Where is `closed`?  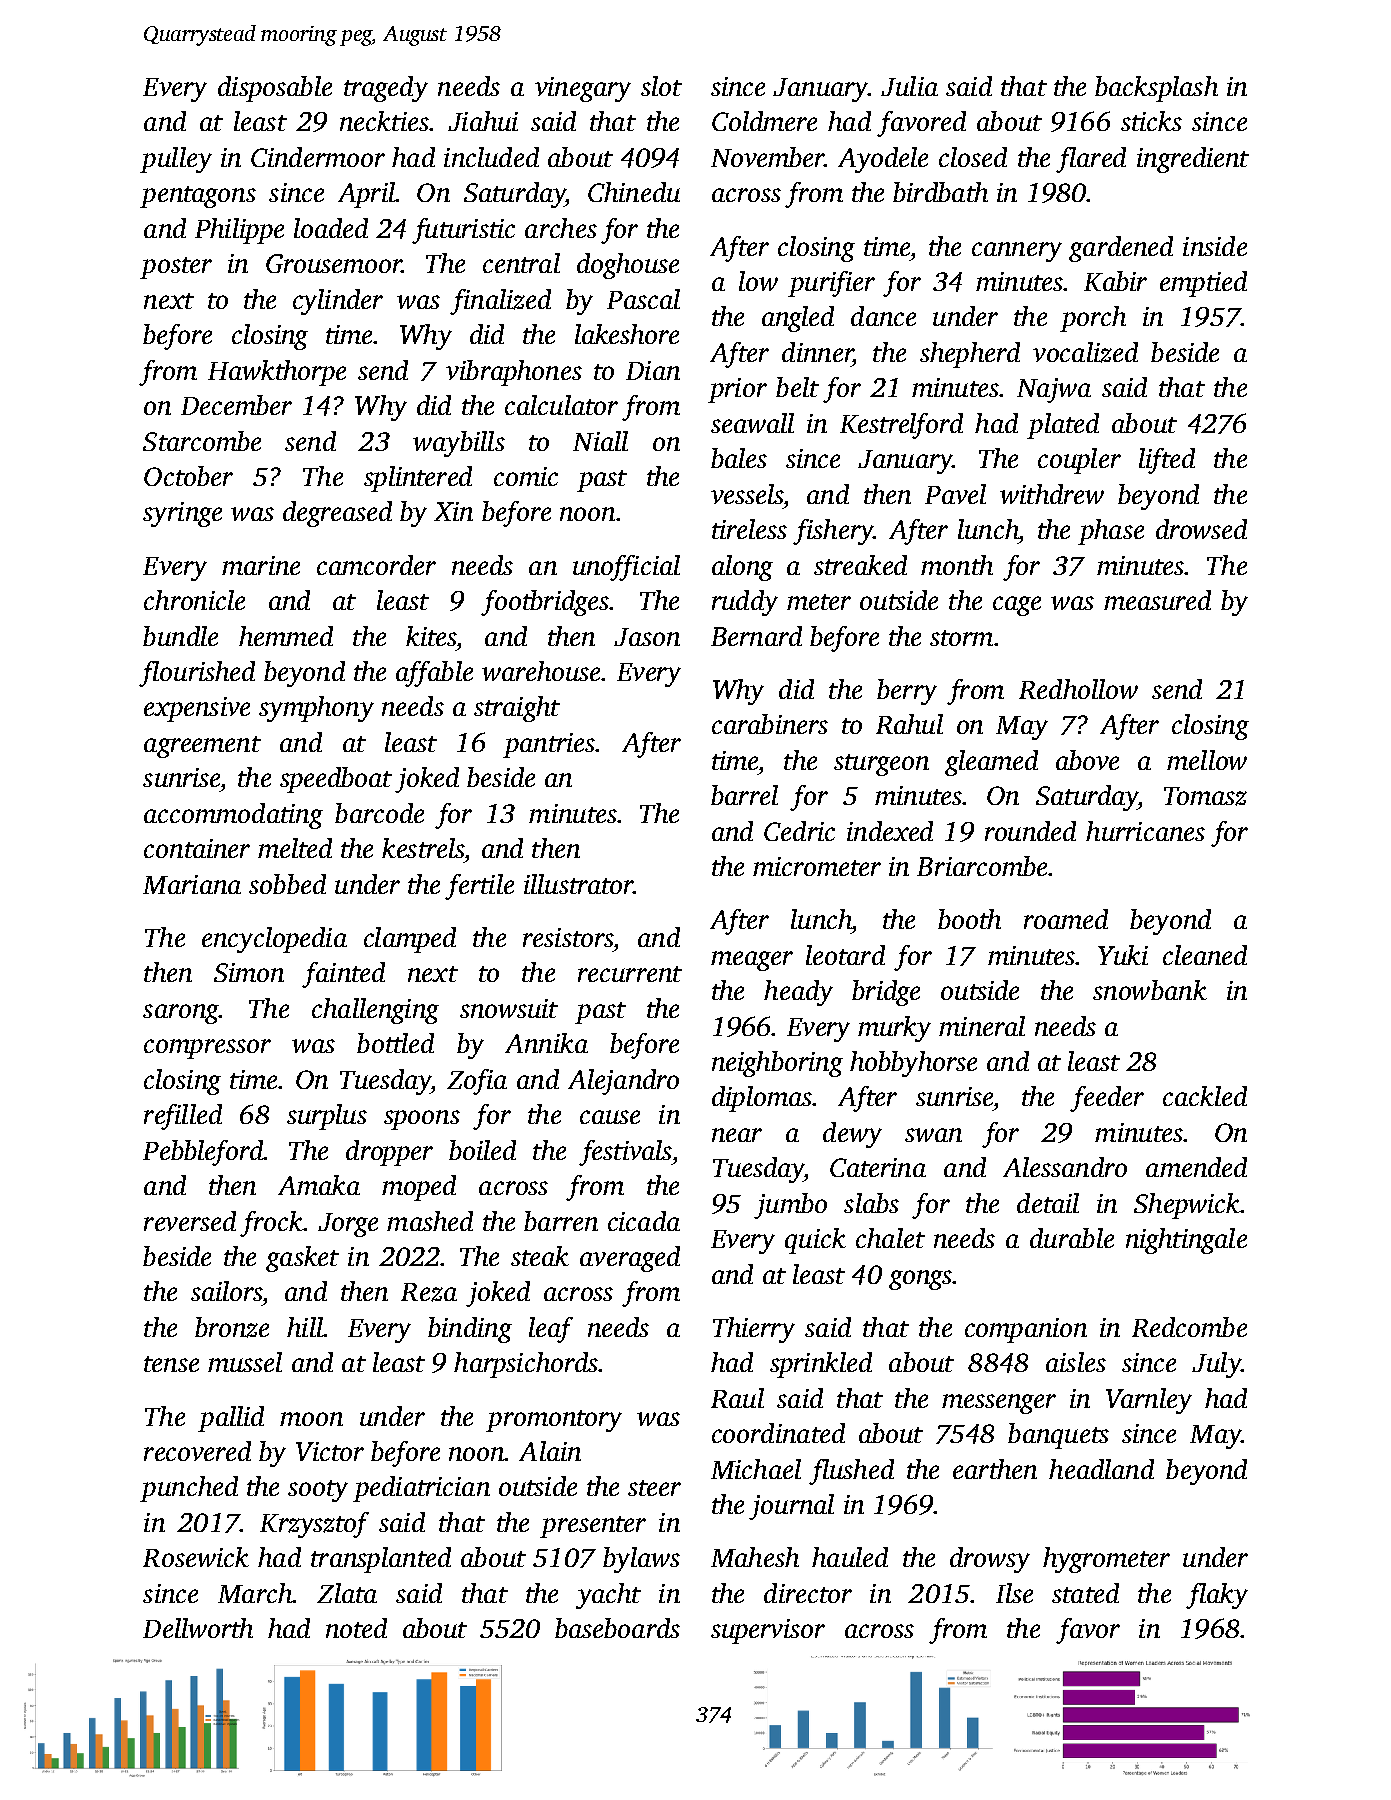 closed is located at coordinates (973, 157).
